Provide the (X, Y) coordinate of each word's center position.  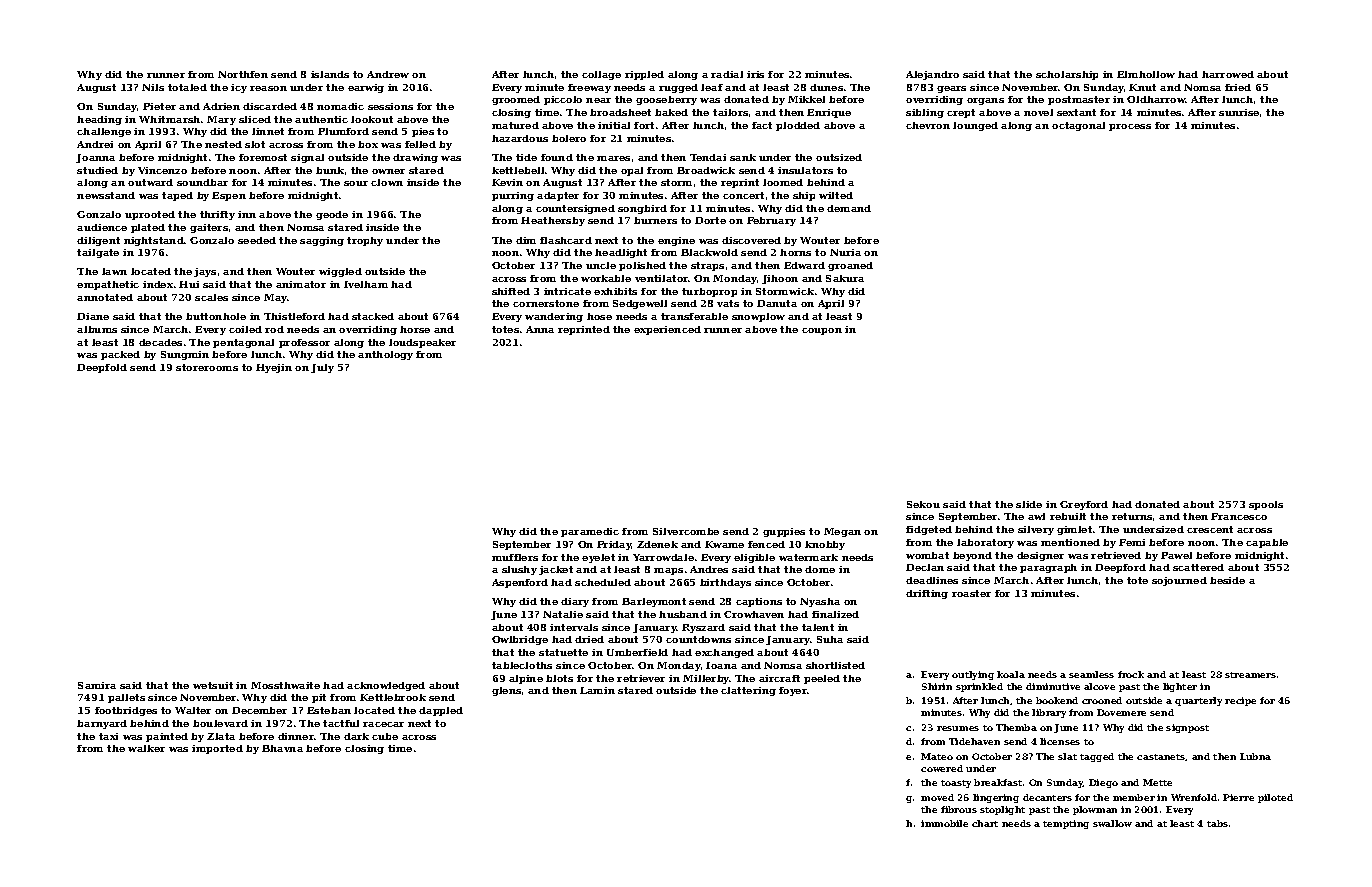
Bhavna (282, 748)
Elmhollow (1146, 74)
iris (755, 74)
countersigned (575, 209)
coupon (822, 331)
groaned (850, 266)
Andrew (388, 74)
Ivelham (366, 284)
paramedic (590, 532)
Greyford (1084, 505)
